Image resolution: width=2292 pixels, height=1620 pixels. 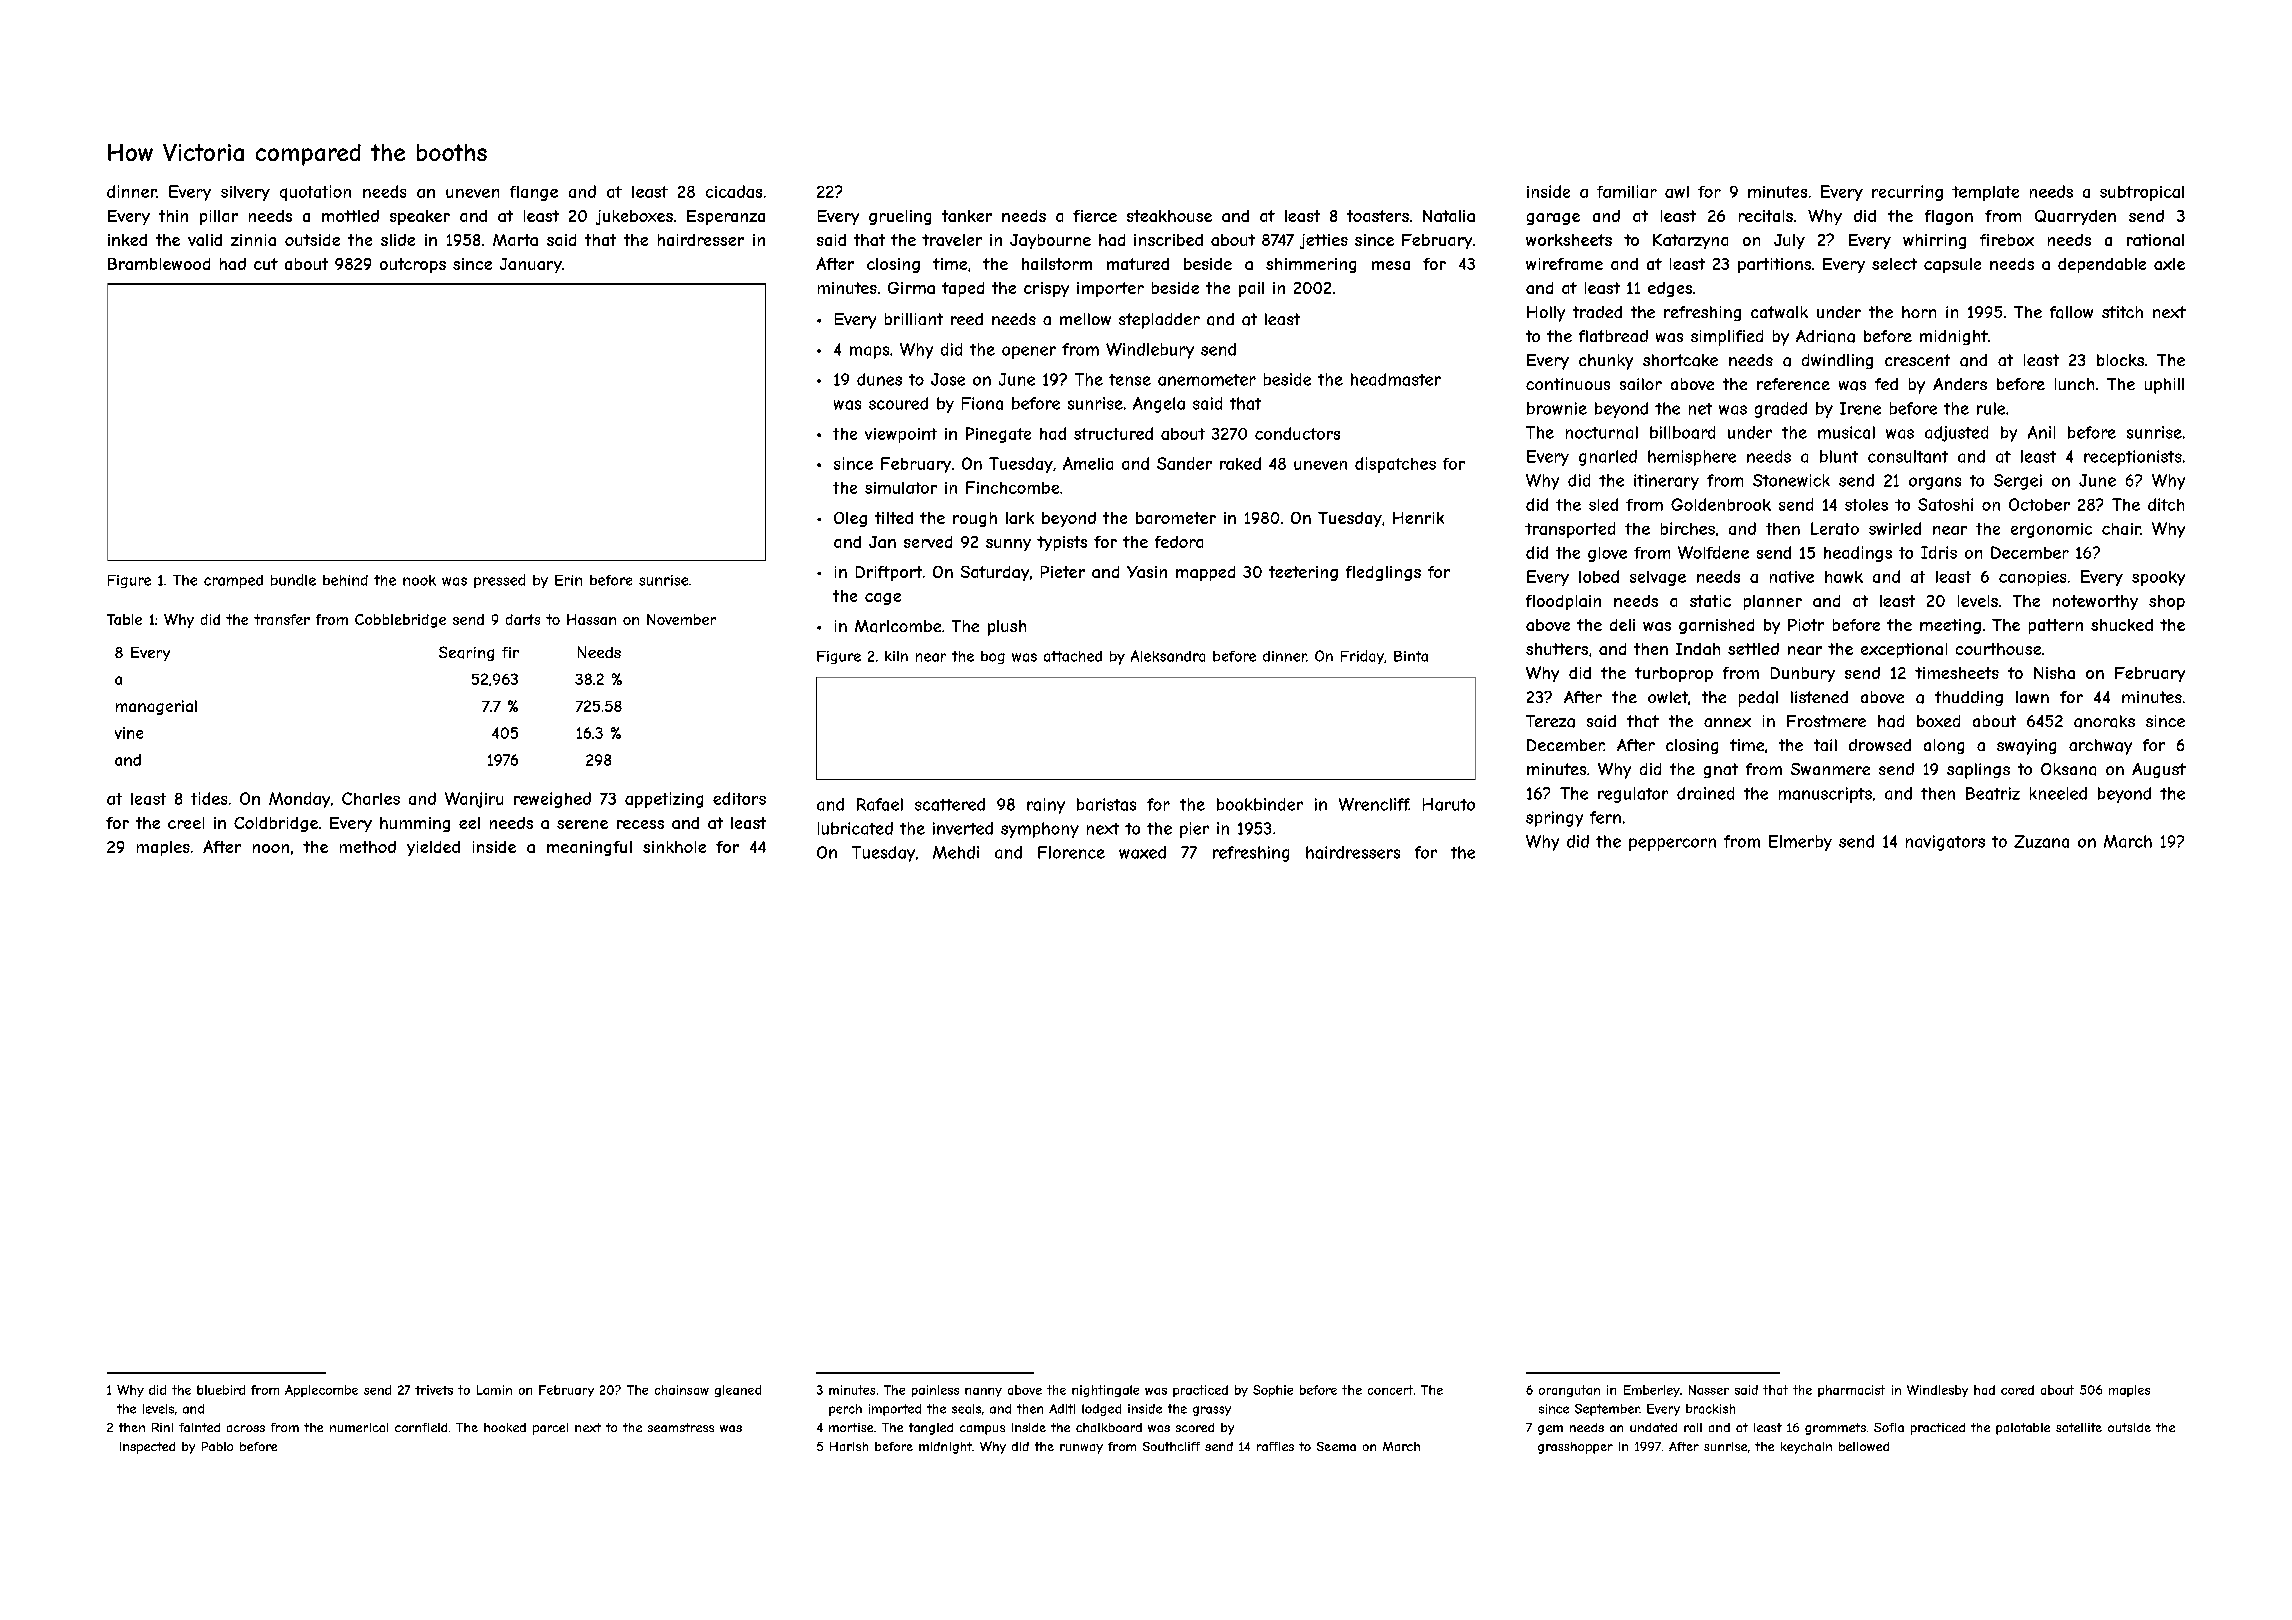 I want to click on Nasser, so click(x=1709, y=1390).
